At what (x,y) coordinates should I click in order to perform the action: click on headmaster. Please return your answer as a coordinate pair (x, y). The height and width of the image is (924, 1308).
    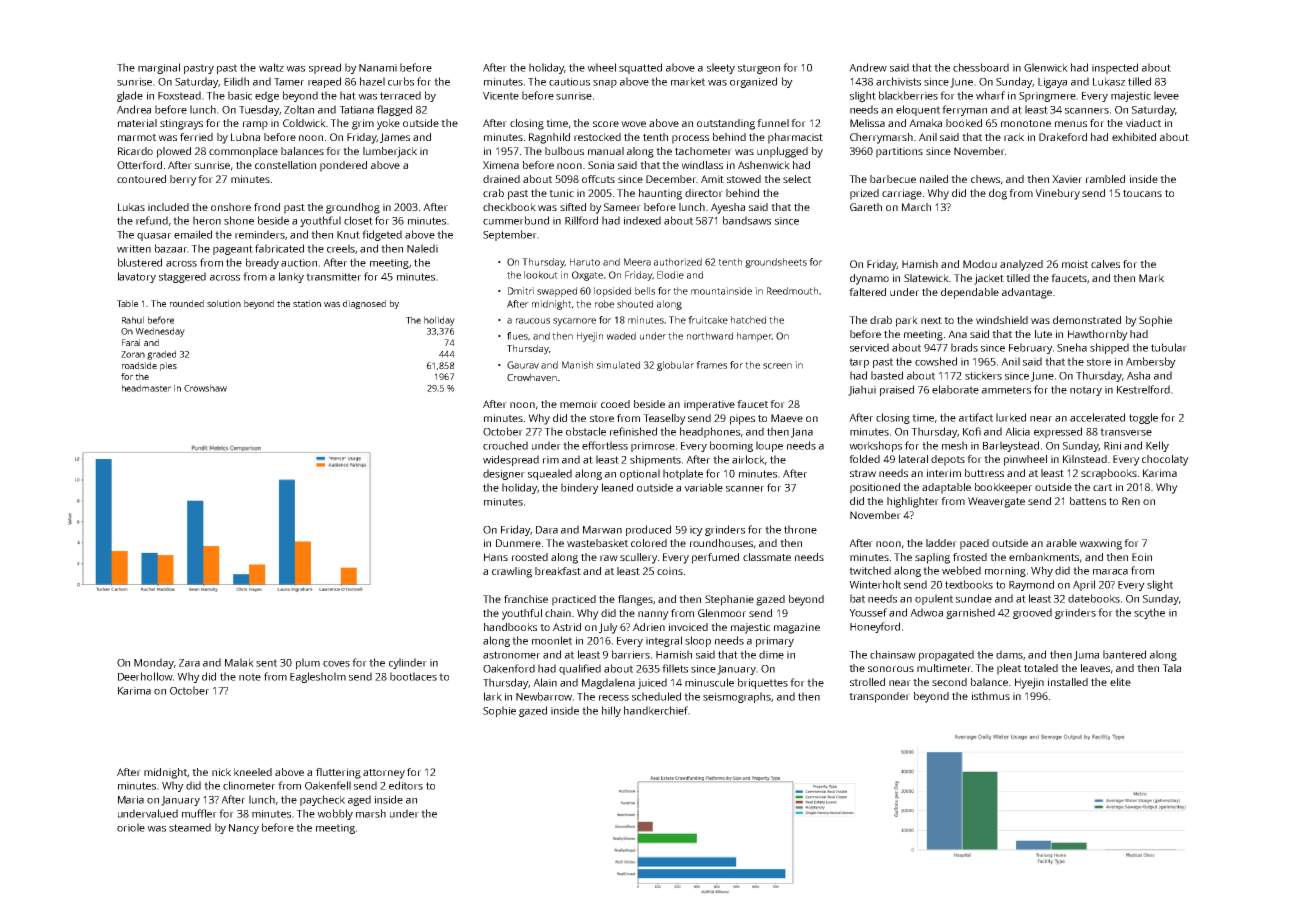
    Looking at the image, I should click on (146, 388).
